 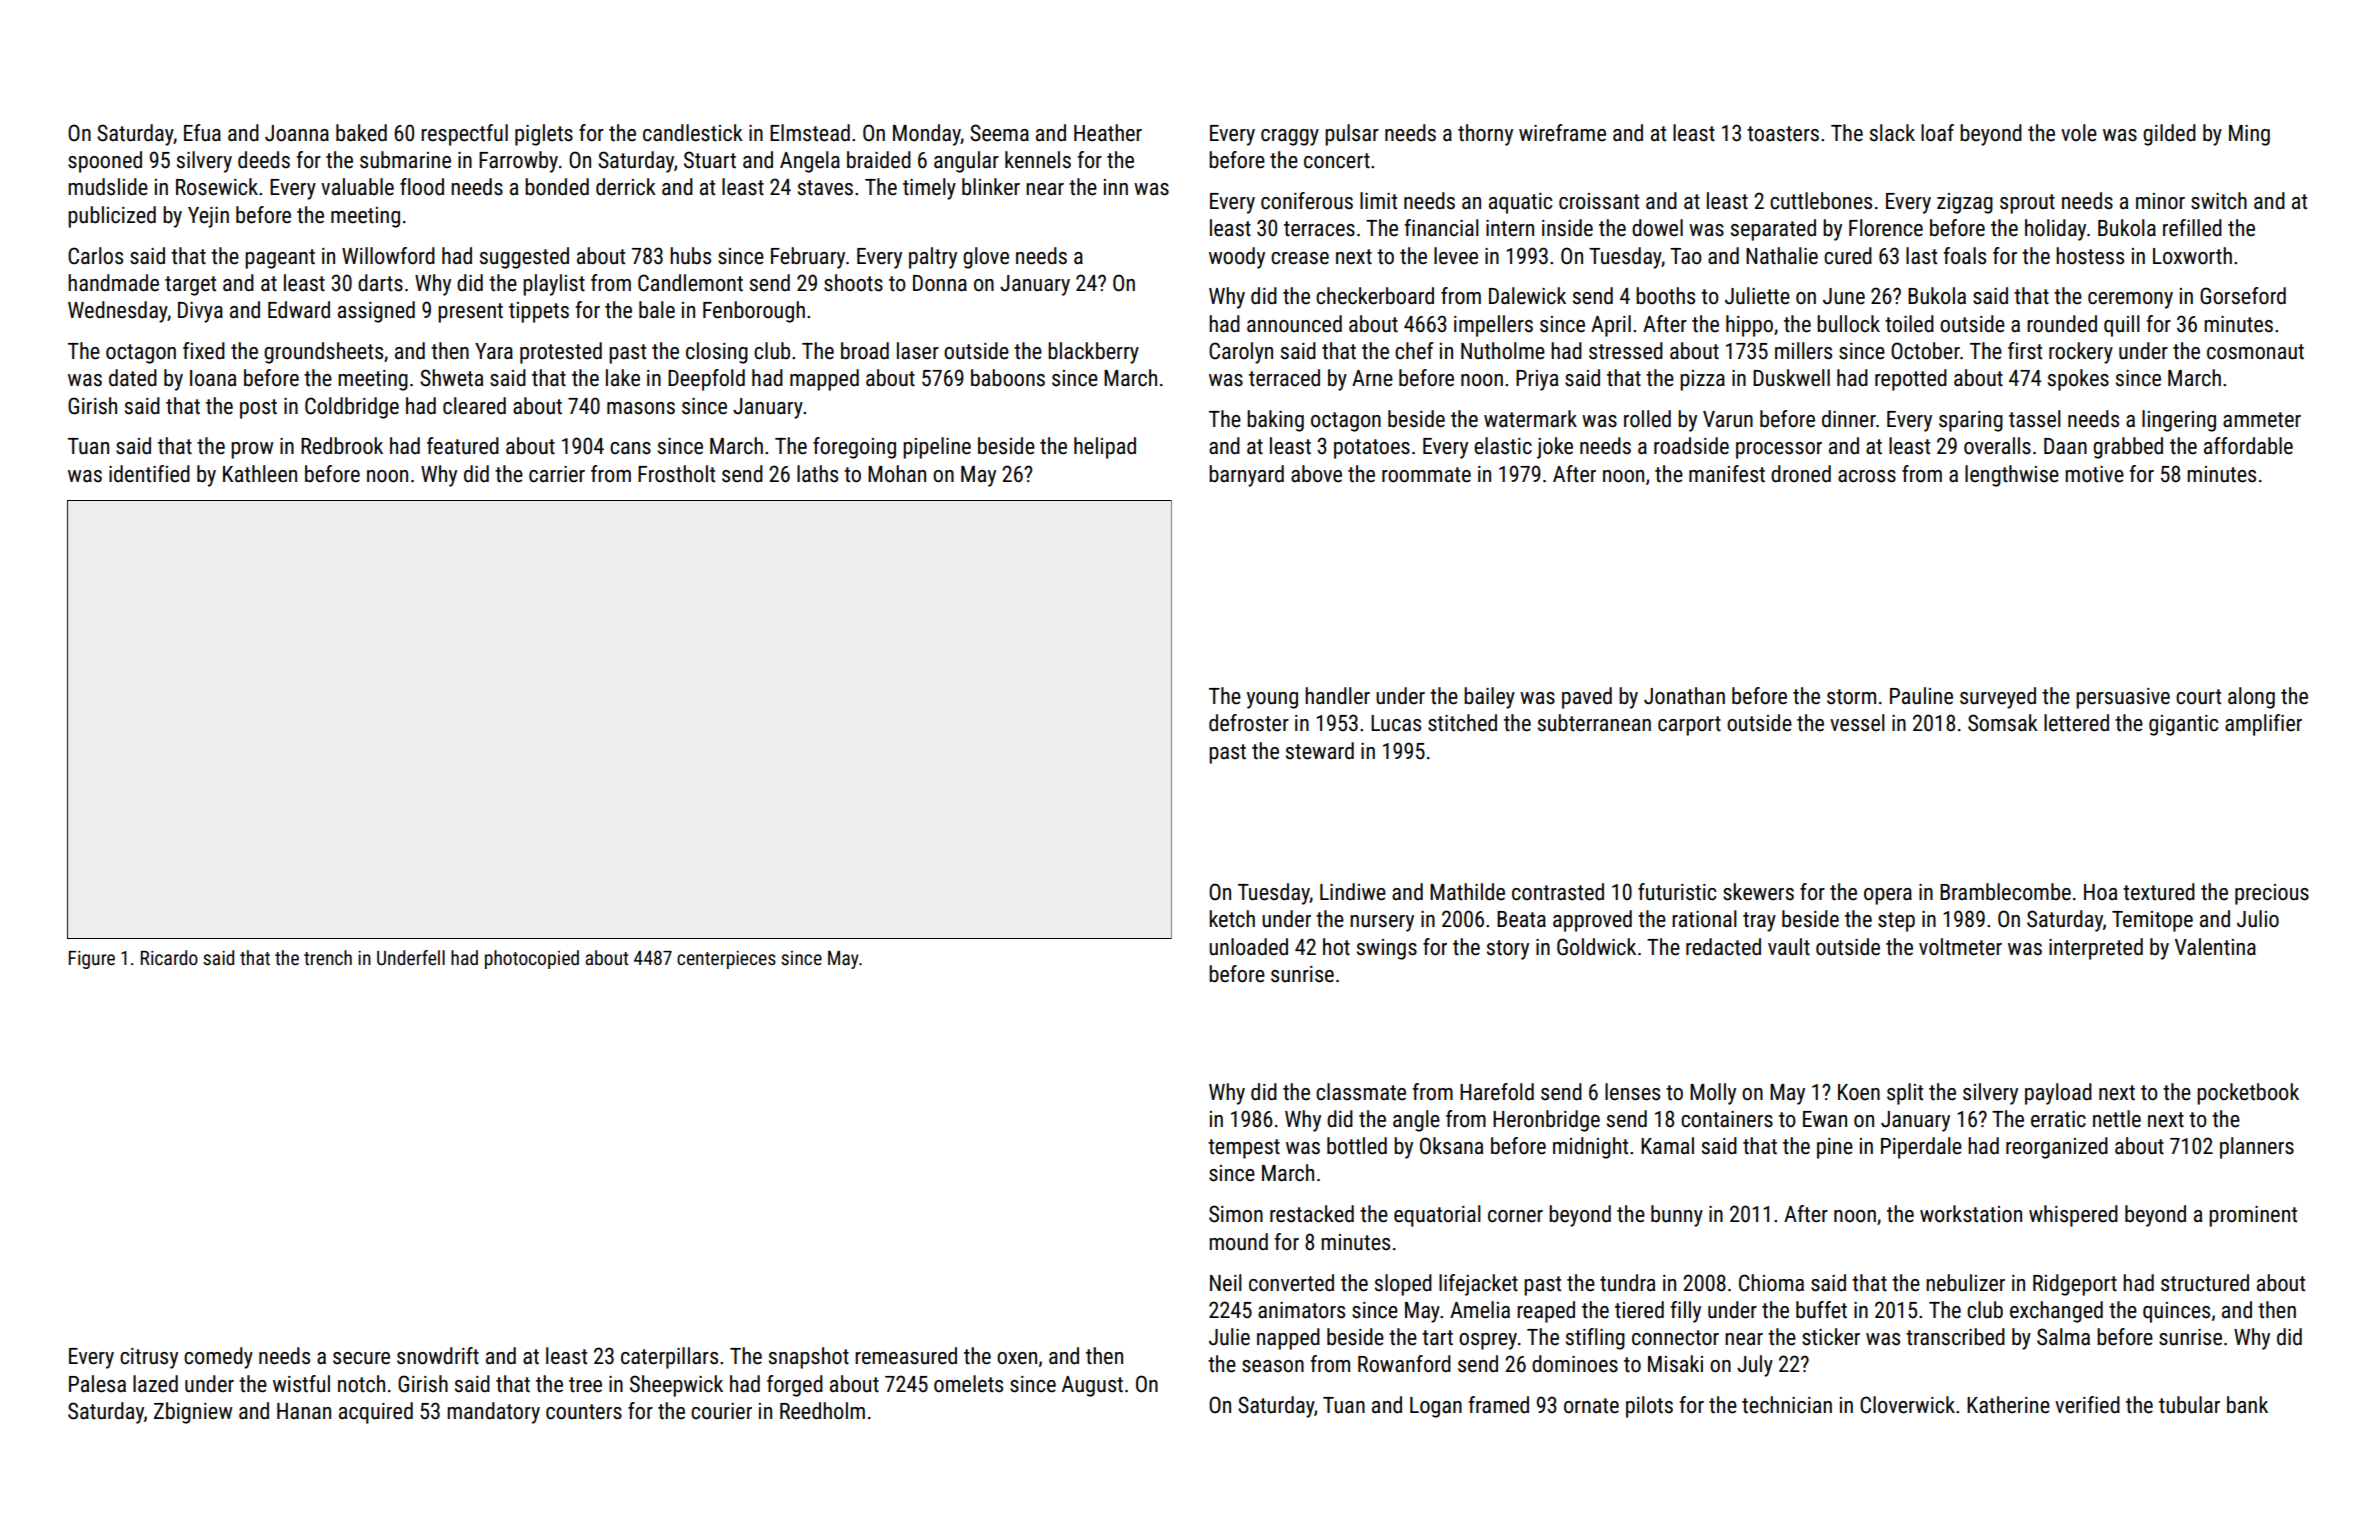 What do you see at coordinates (2073, 1216) in the screenshot?
I see `whispered` at bounding box center [2073, 1216].
